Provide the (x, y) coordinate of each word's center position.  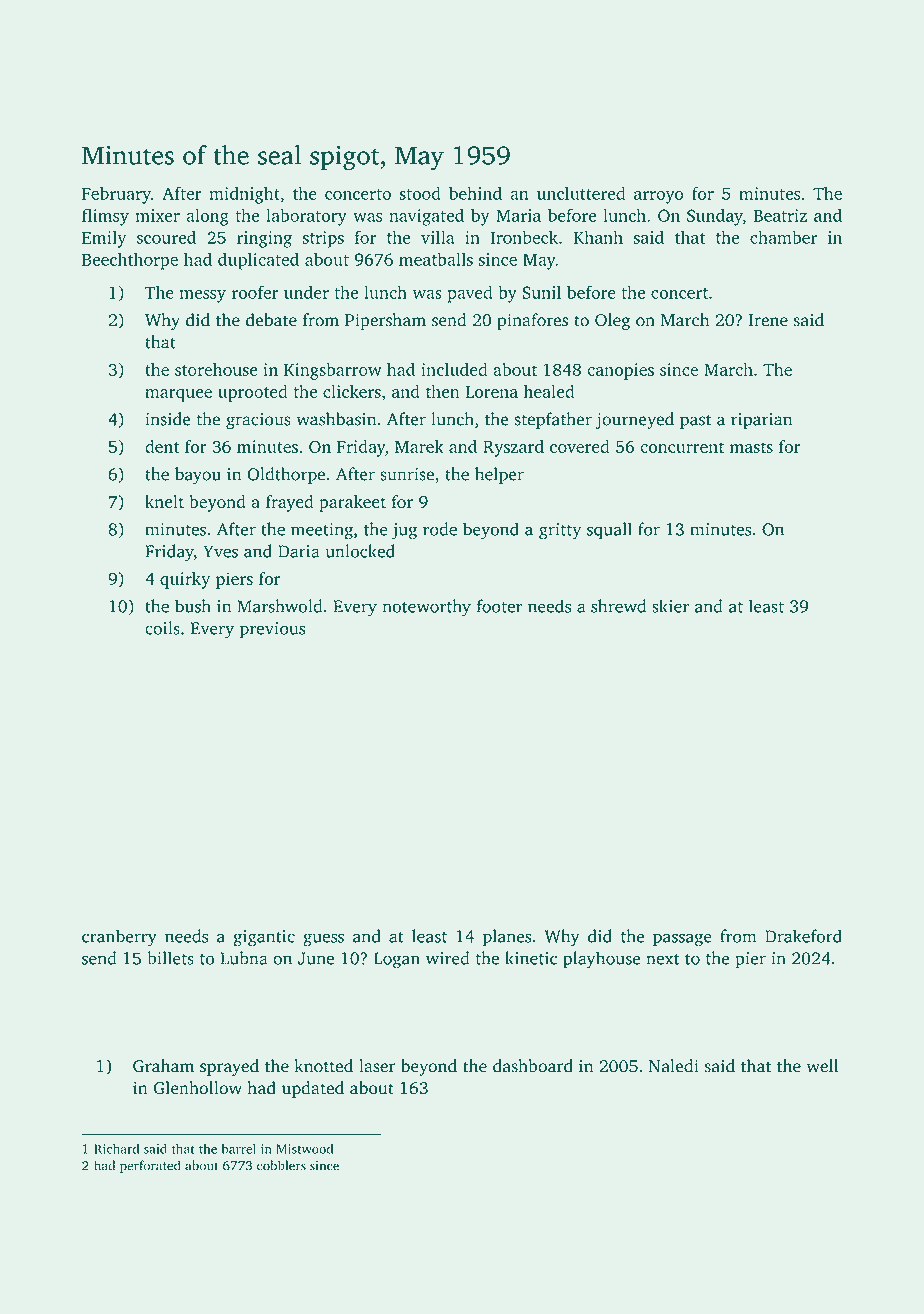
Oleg (612, 321)
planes (507, 938)
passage (682, 940)
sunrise (407, 474)
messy (203, 296)
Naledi (673, 1066)
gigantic (264, 938)
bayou (198, 476)
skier (670, 606)
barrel (239, 1148)
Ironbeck (524, 237)
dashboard (533, 1066)
